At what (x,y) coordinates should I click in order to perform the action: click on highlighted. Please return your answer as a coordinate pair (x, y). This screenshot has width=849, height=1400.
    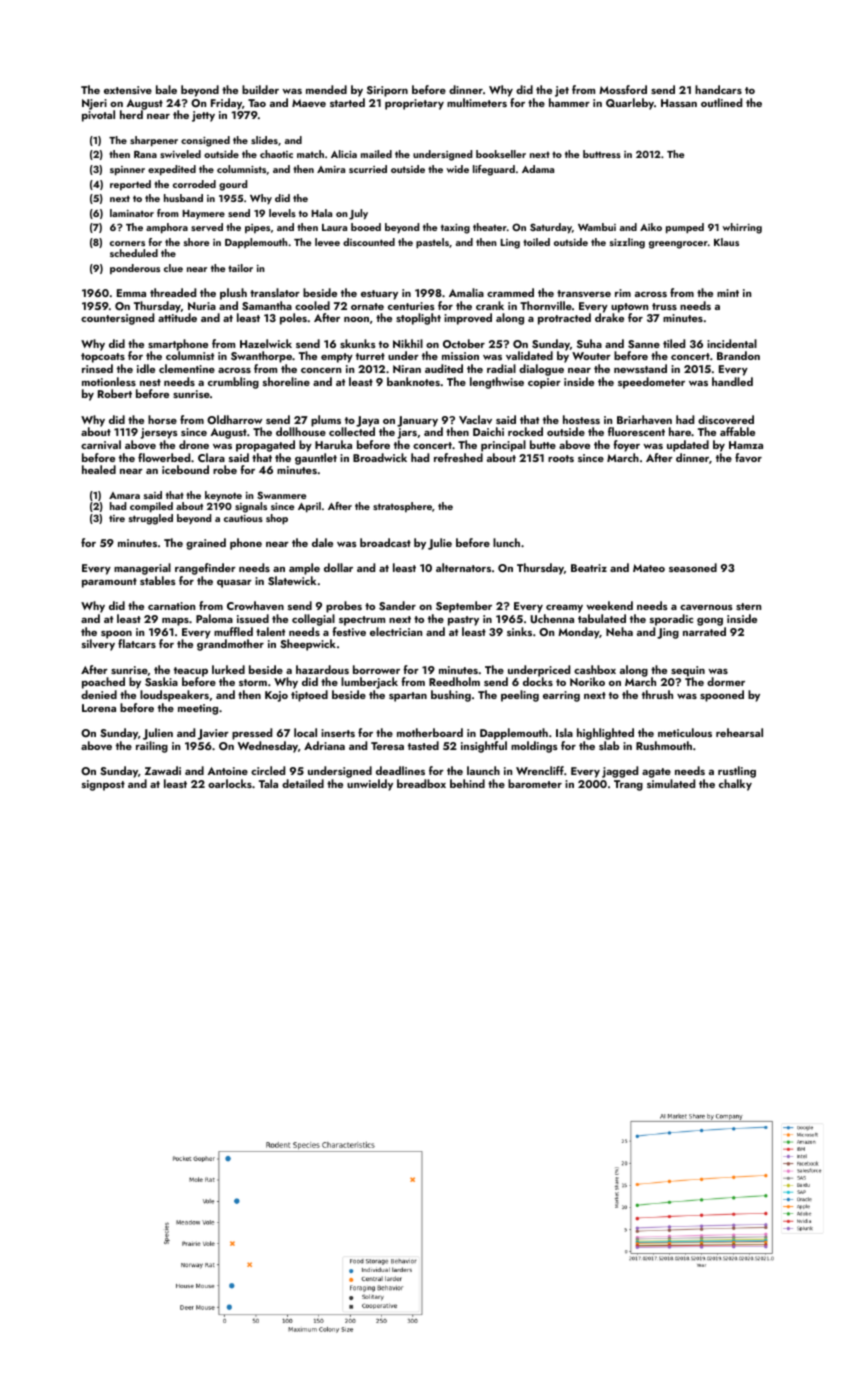
    Looking at the image, I should click on (605, 734).
